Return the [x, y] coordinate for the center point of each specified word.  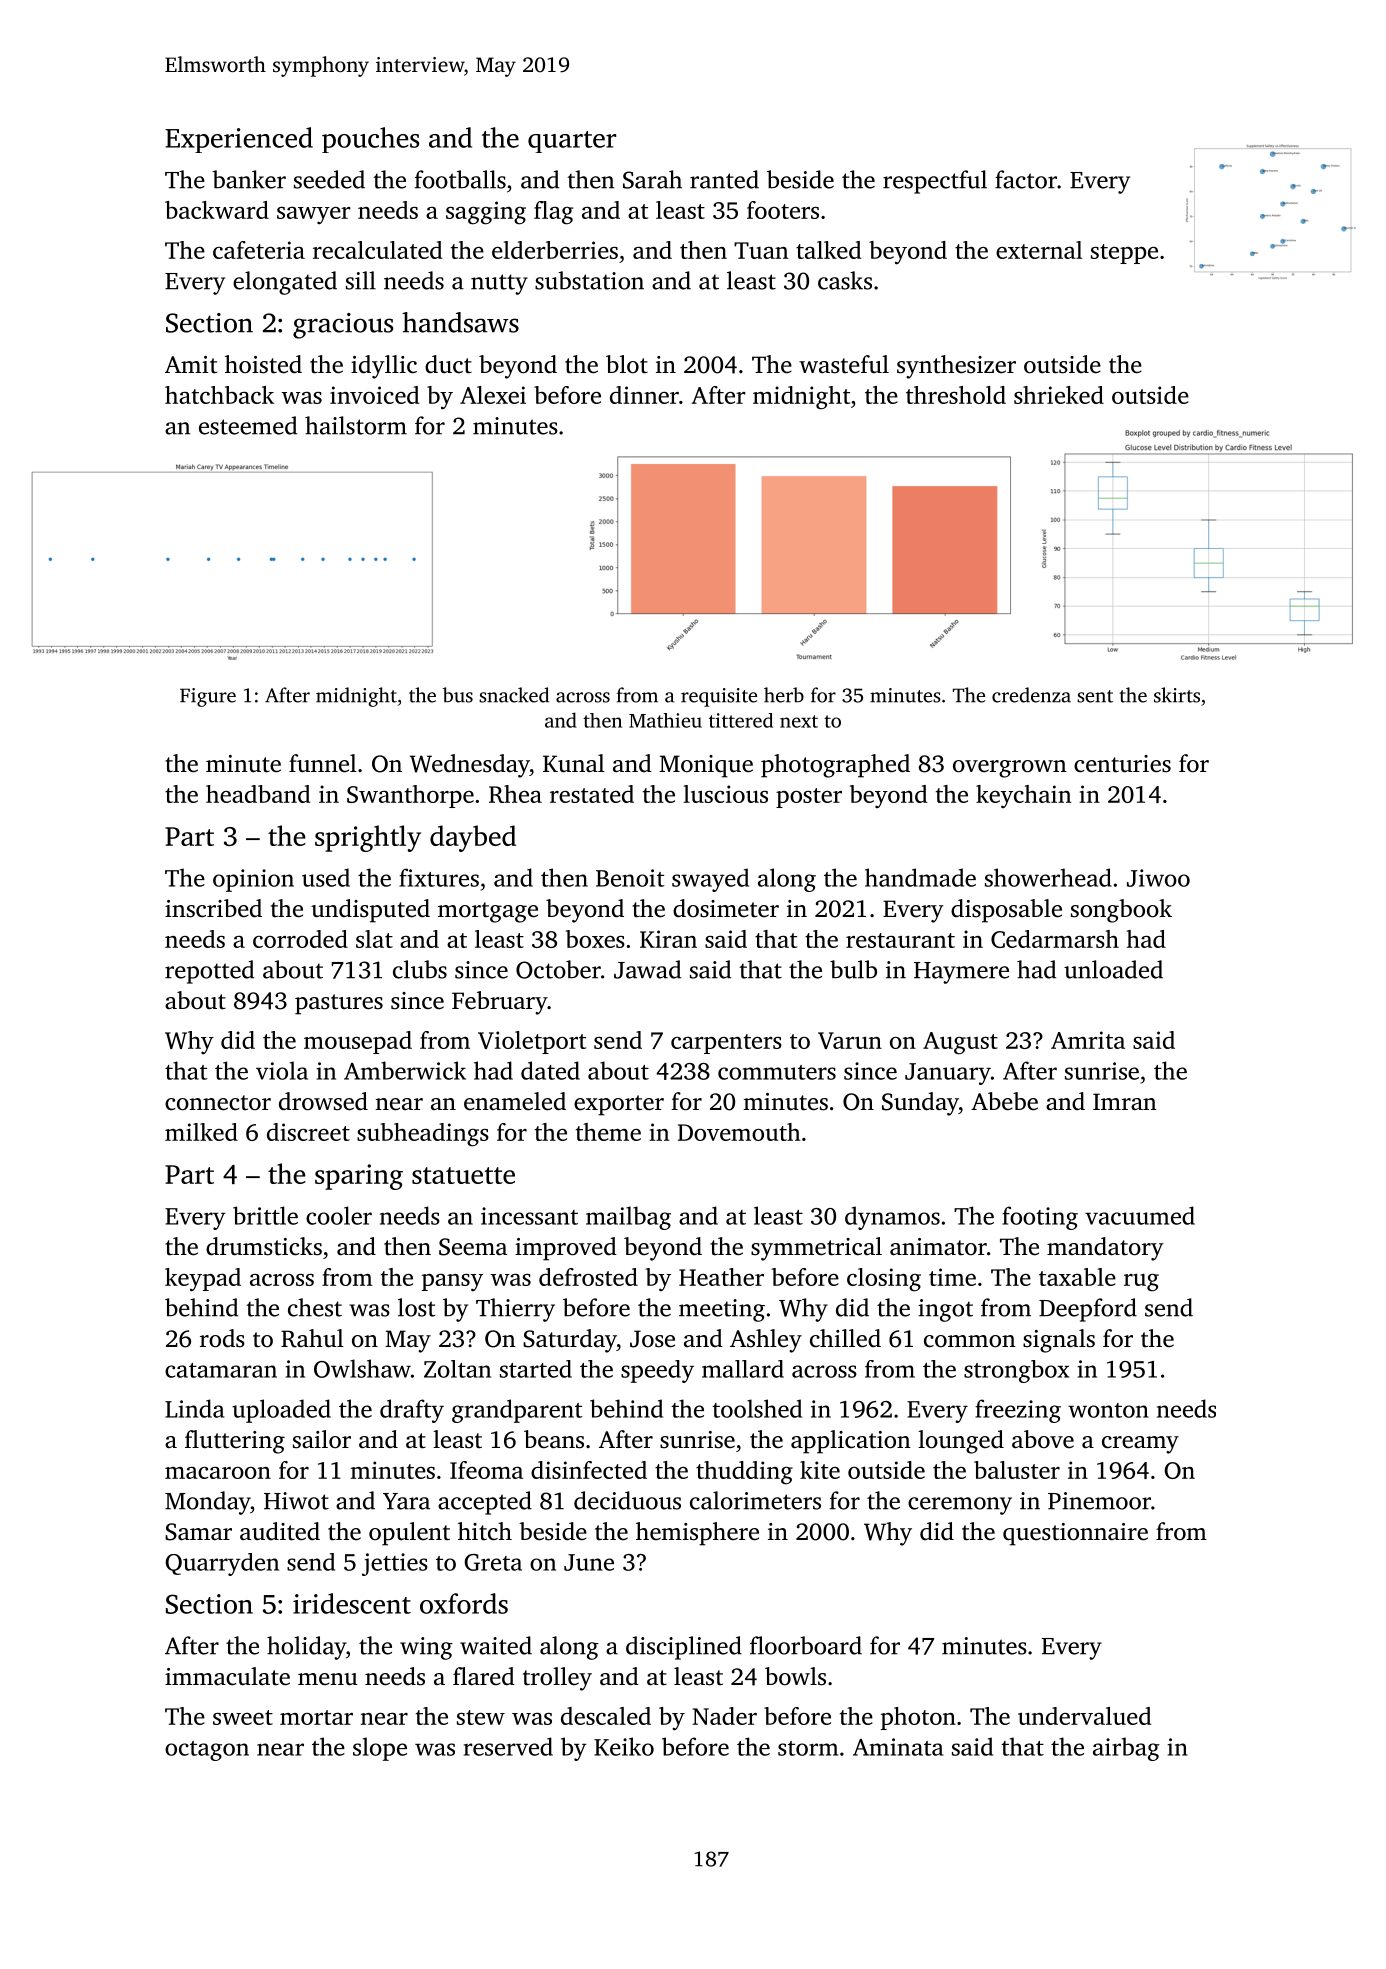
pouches [370, 140]
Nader [724, 1716]
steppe [1124, 254]
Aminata [898, 1747]
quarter [572, 142]
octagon [207, 1751]
